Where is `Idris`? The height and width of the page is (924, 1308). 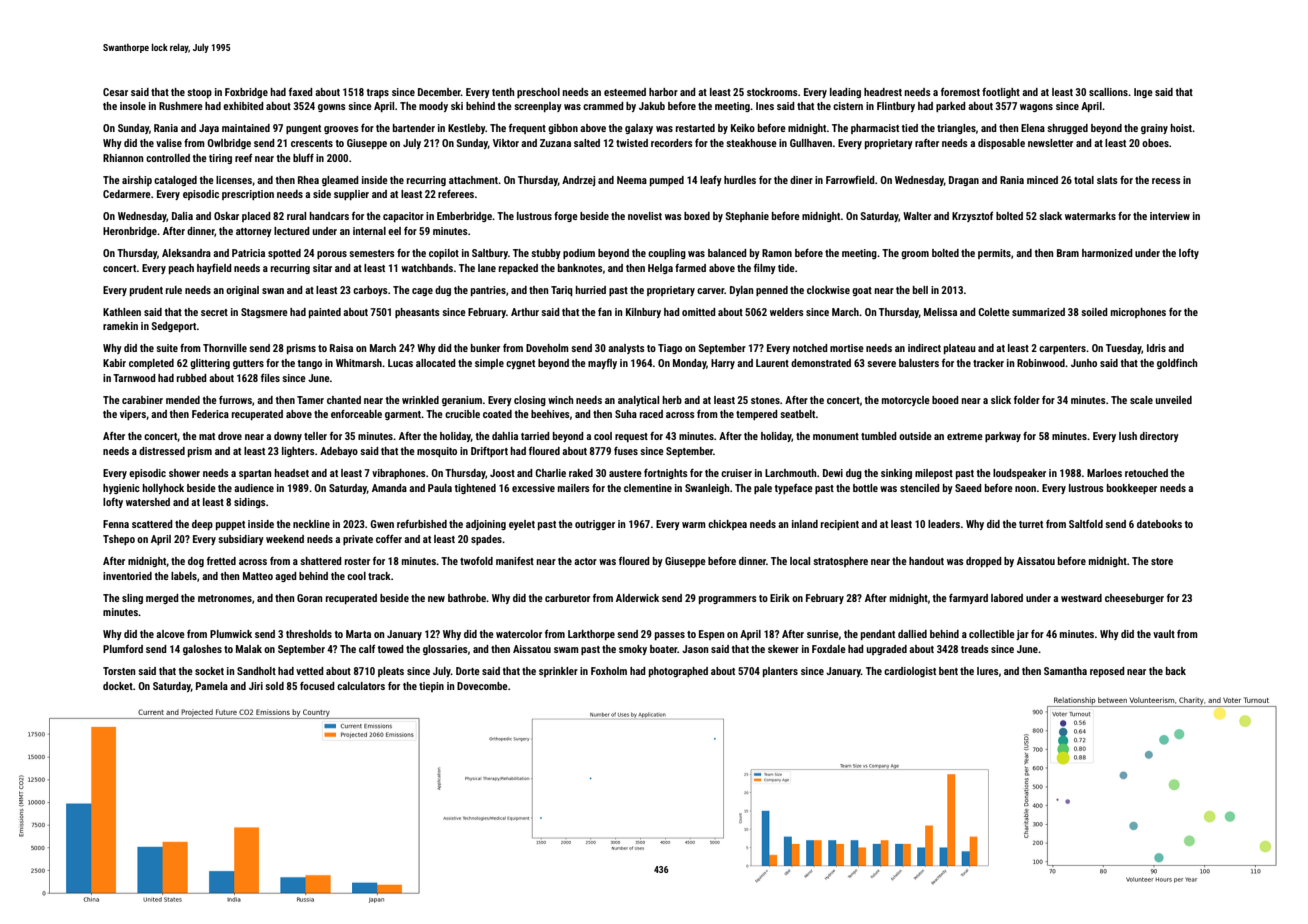 Idris is located at coordinates (1156, 348).
